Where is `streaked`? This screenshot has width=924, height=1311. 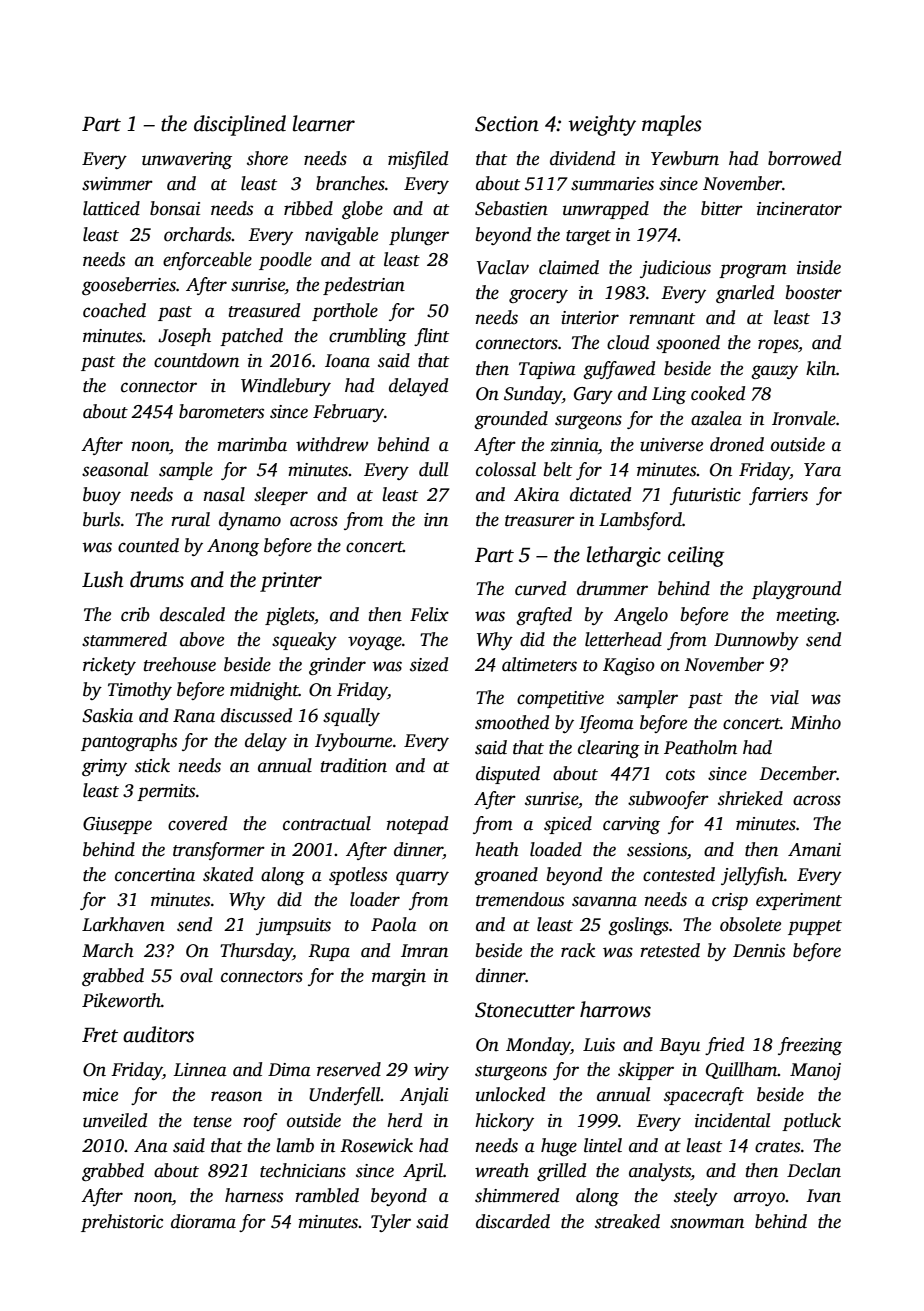
streaked is located at coordinates (627, 1221).
